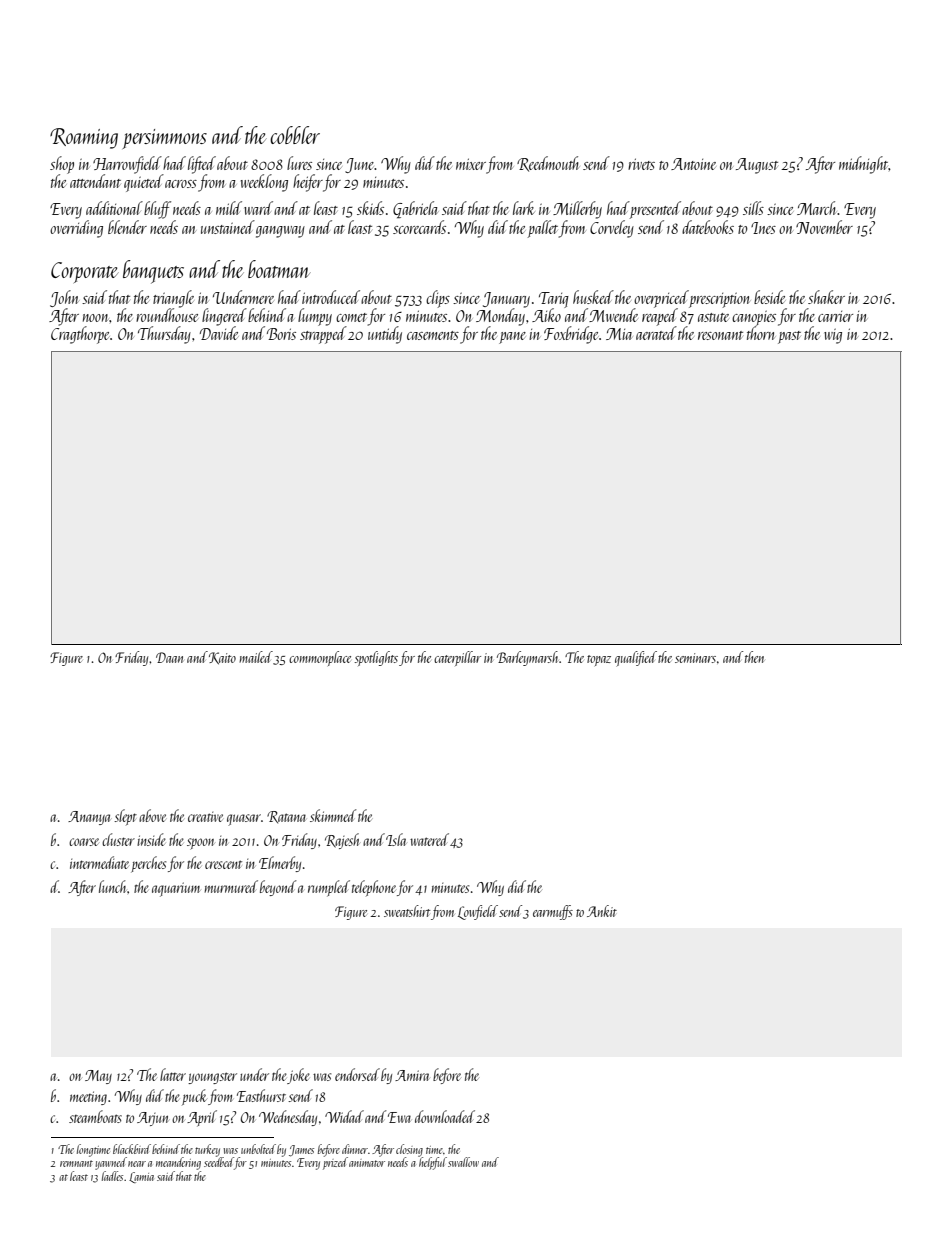 This screenshot has height=1233, width=952. I want to click on resonant, so click(720, 335).
